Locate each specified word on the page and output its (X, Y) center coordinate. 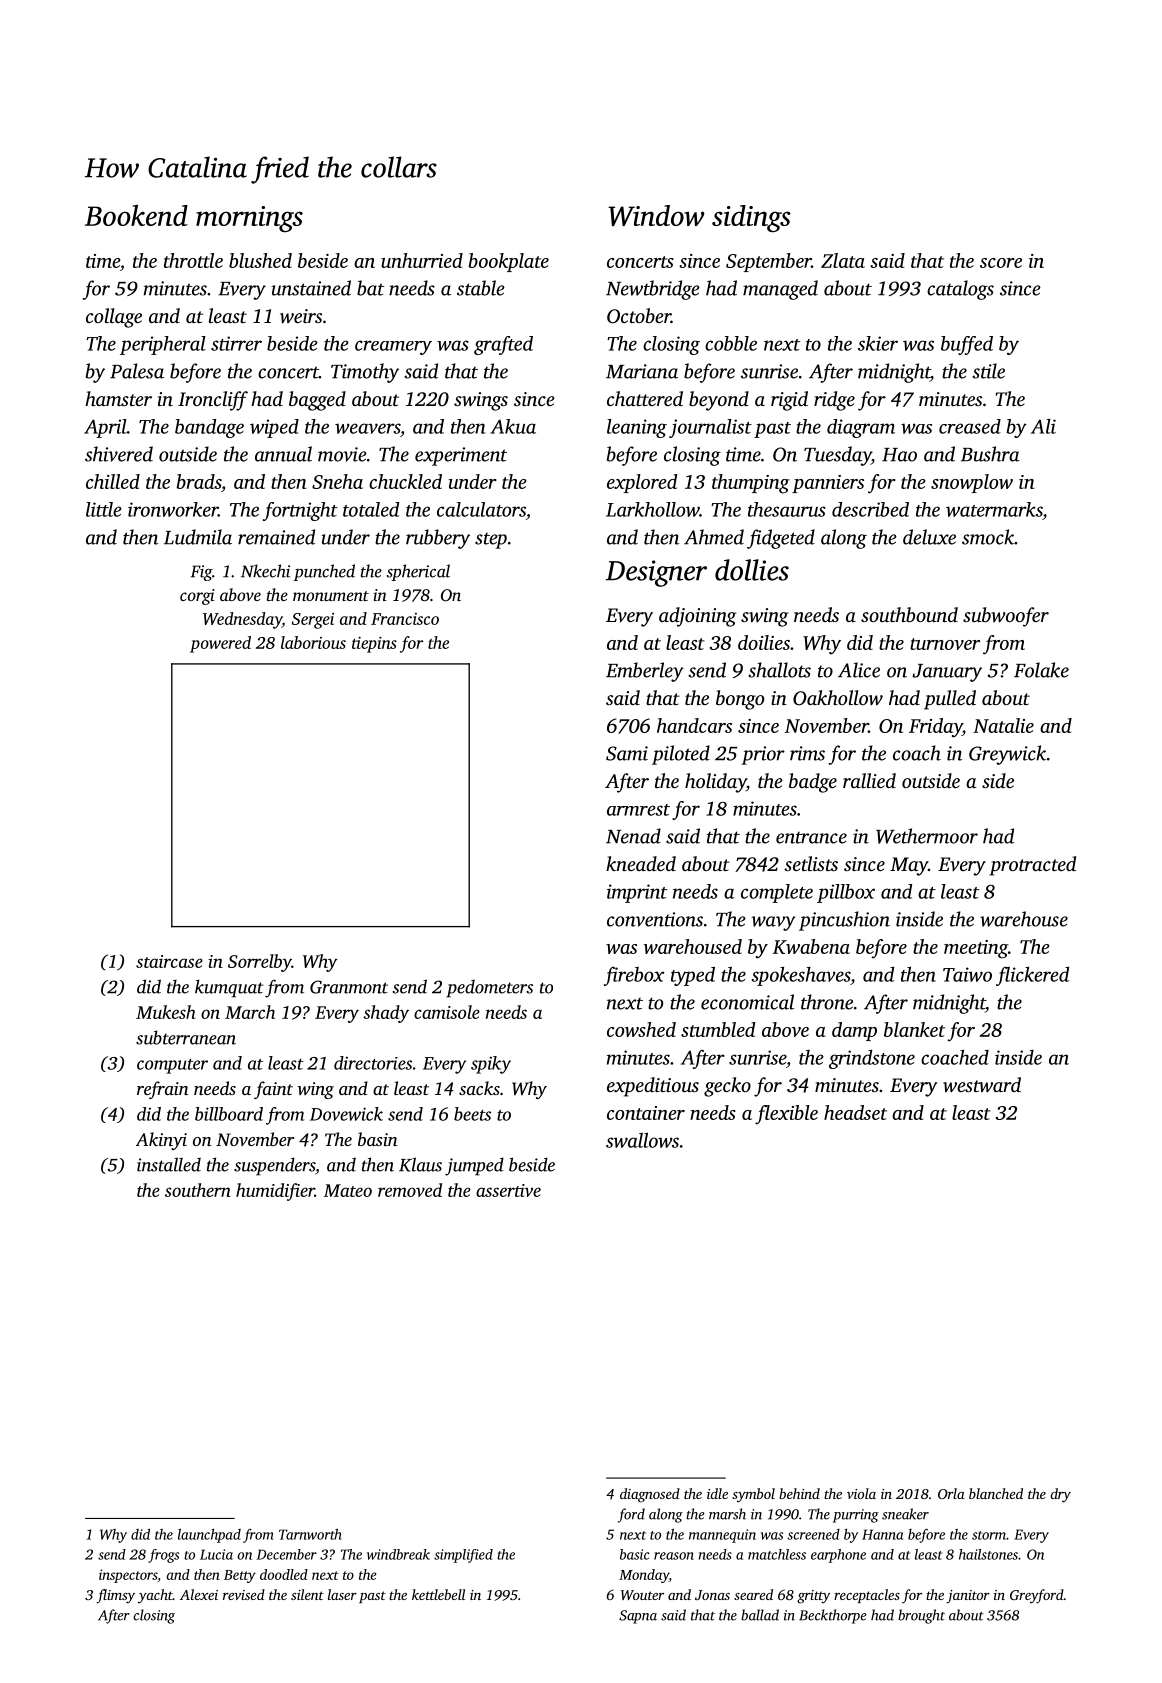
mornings (249, 219)
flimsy (115, 1596)
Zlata (843, 260)
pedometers (489, 989)
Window (656, 215)
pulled (950, 700)
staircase (169, 961)
